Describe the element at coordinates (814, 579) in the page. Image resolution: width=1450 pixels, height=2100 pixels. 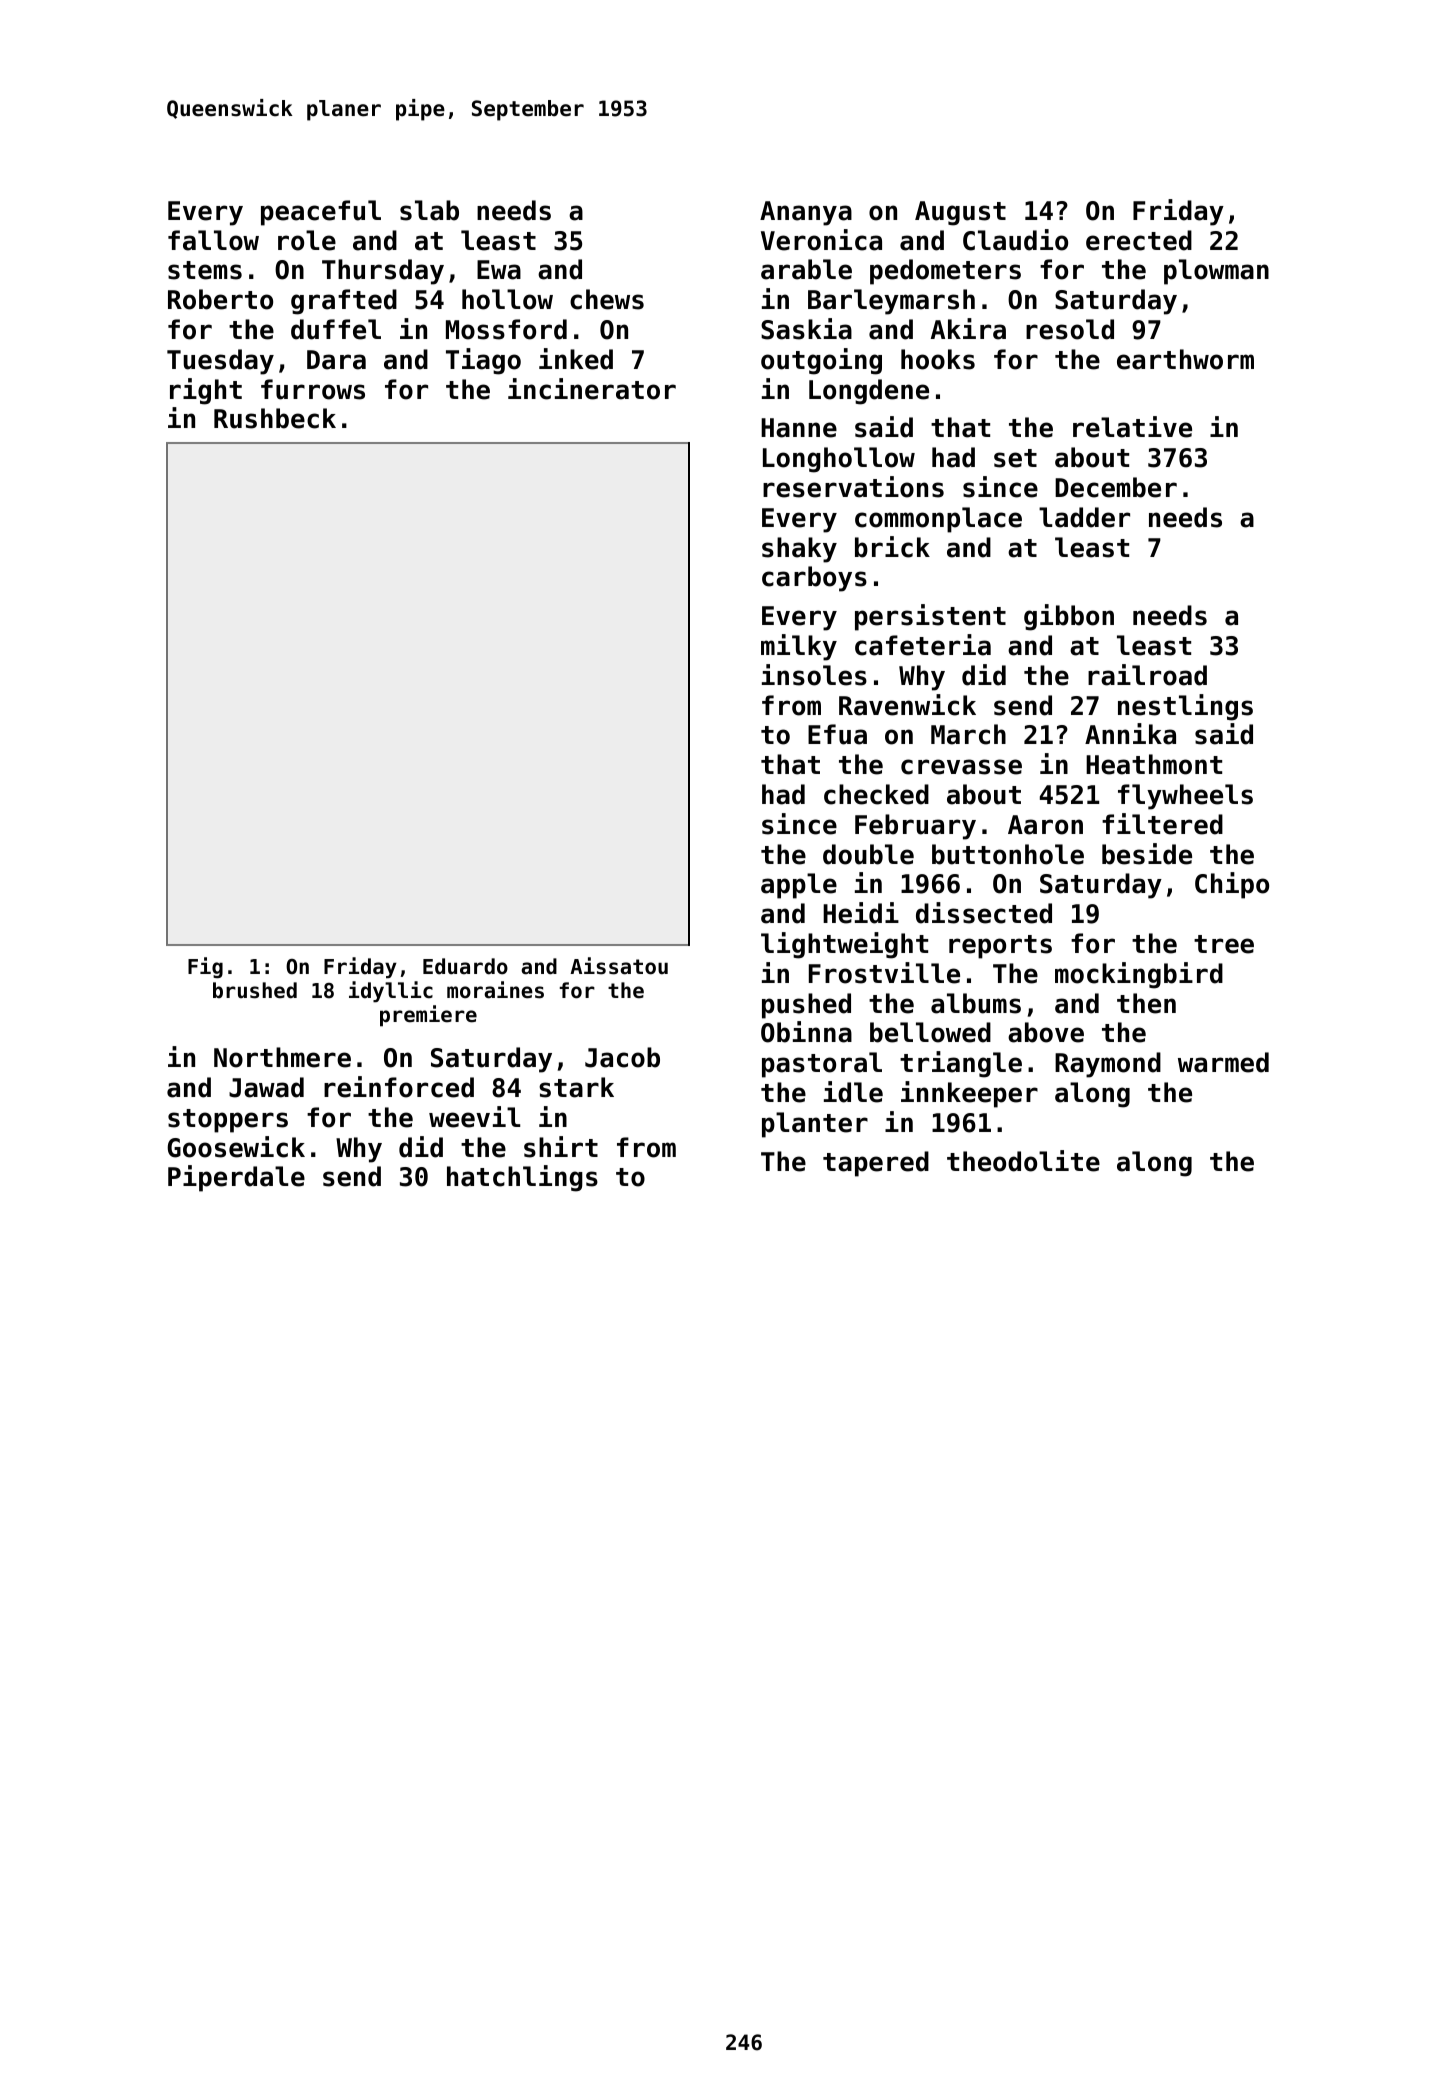
I see `carboys` at that location.
